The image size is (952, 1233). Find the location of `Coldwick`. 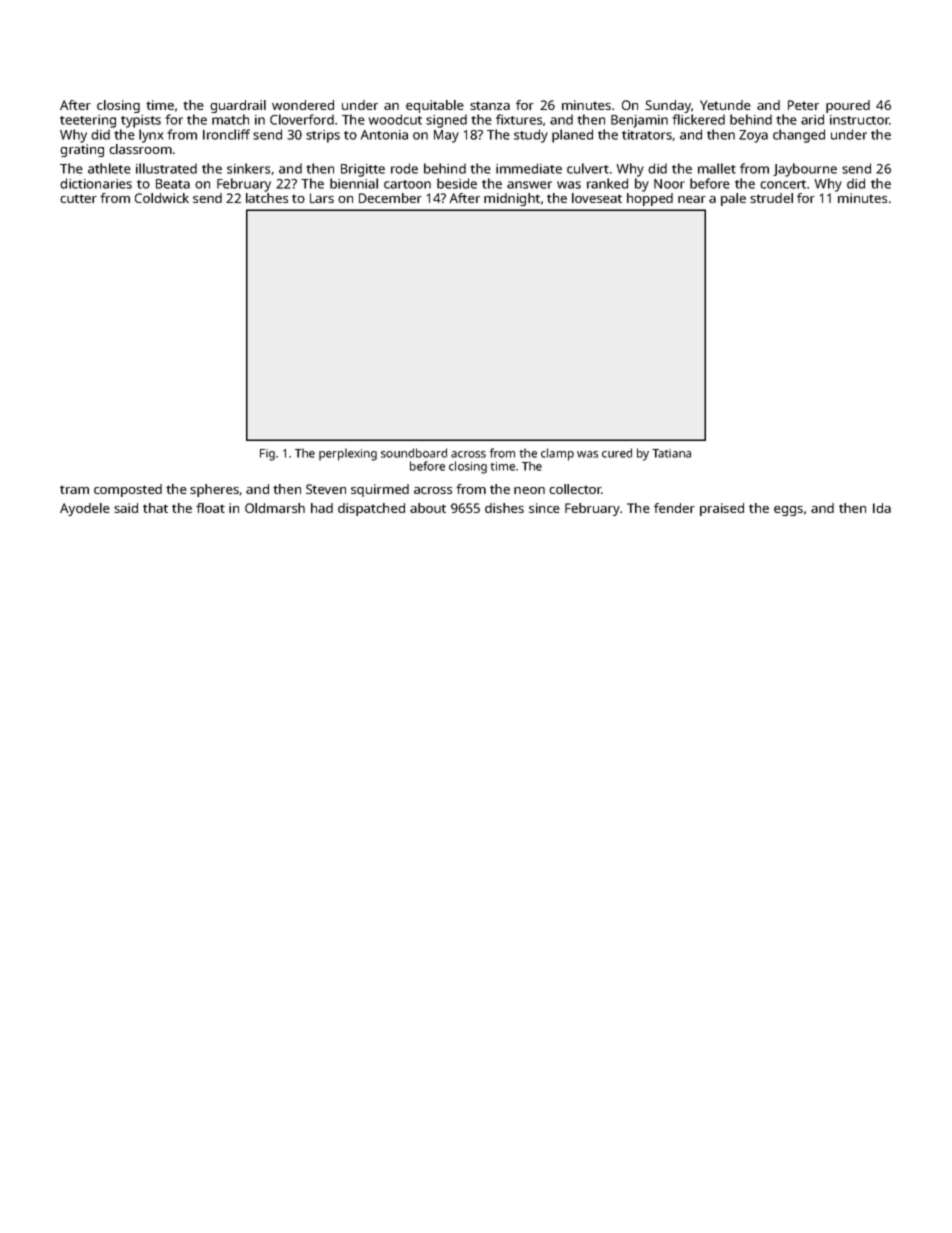

Coldwick is located at coordinates (162, 198).
